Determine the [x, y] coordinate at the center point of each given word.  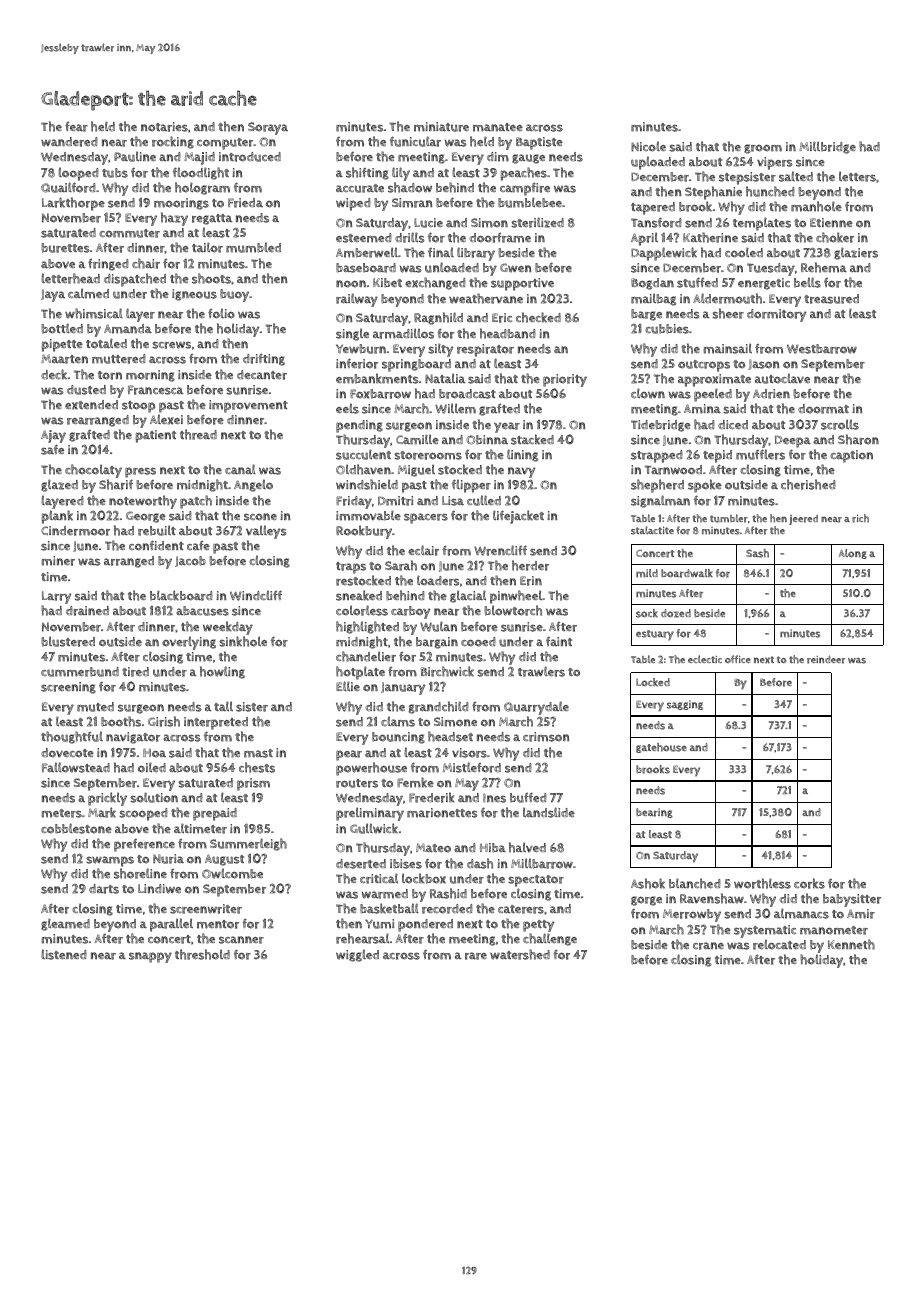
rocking [173, 142]
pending [359, 426]
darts [104, 889]
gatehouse [661, 748]
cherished [808, 484]
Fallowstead [76, 767]
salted [796, 176]
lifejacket [518, 517]
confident [156, 545]
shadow [410, 187]
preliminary [370, 814]
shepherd [657, 486]
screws [171, 345]
